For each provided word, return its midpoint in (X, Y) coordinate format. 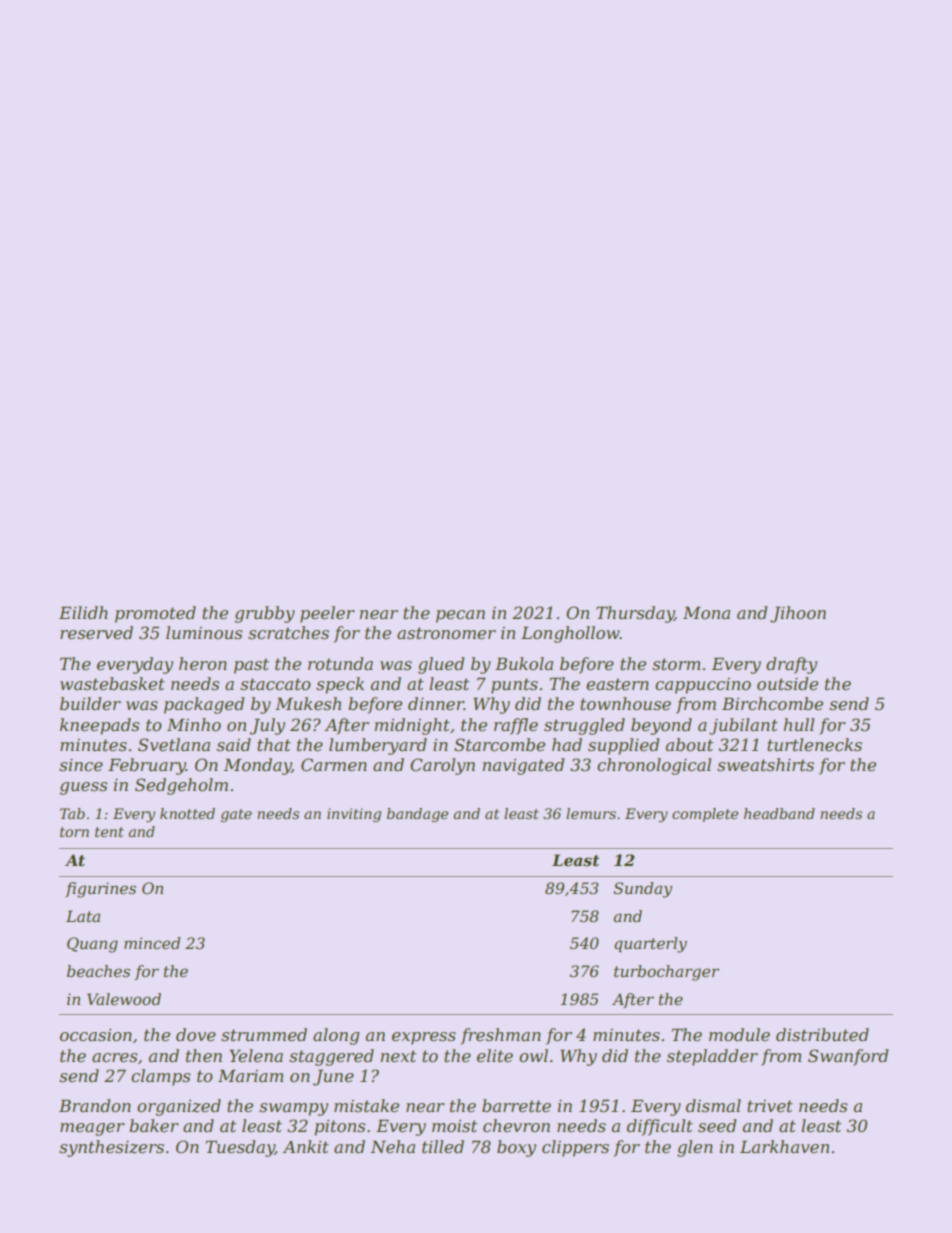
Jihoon (798, 614)
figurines (100, 890)
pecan (460, 616)
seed (717, 1125)
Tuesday (240, 1148)
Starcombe (499, 744)
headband (779, 813)
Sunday (643, 890)
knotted (187, 813)
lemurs (591, 813)
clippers (575, 1148)
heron (203, 663)
